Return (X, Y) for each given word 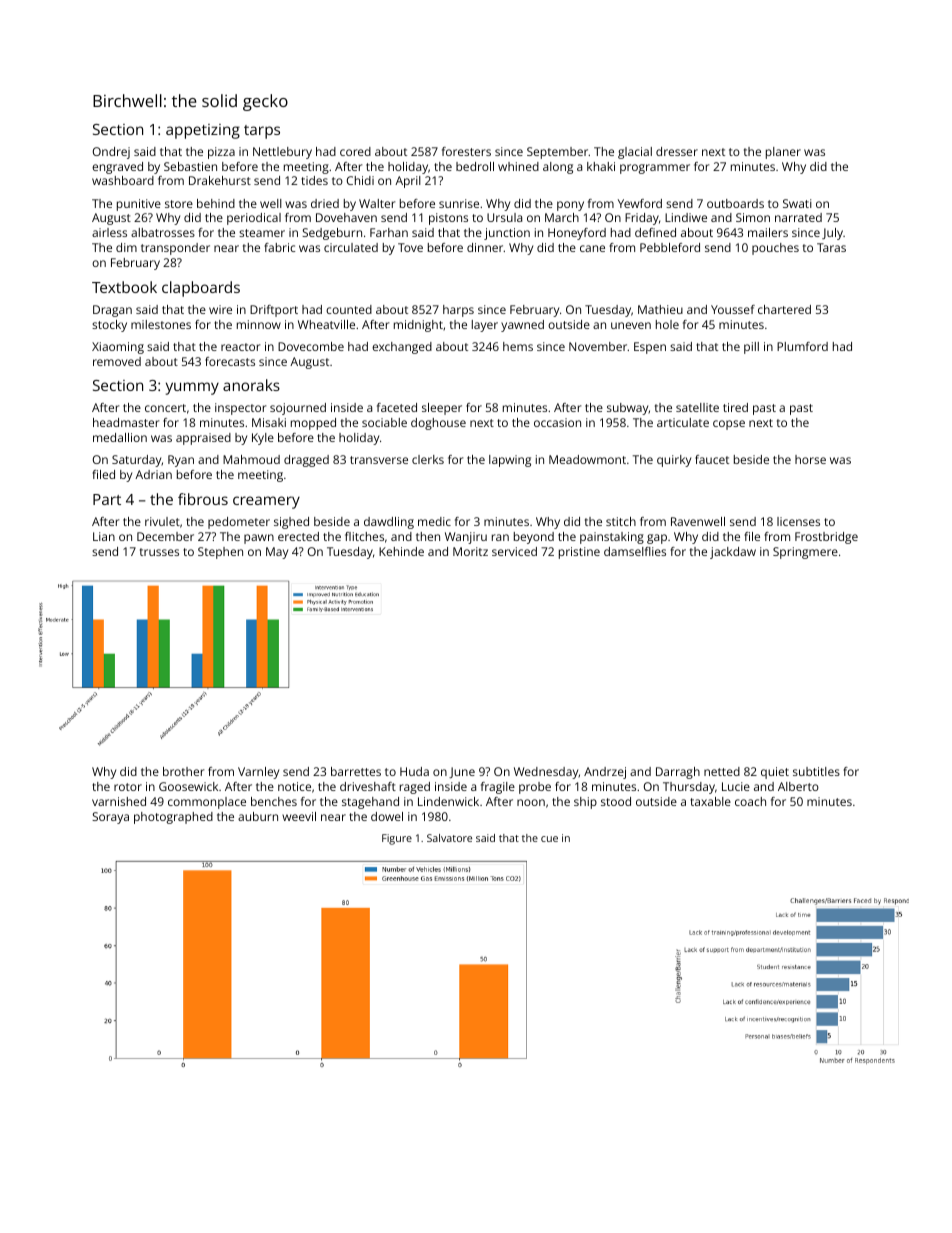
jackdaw (733, 553)
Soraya (110, 818)
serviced (514, 551)
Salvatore (449, 838)
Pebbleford (670, 247)
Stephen (220, 553)
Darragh (678, 773)
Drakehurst (220, 180)
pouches (775, 249)
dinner (485, 247)
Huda (414, 771)
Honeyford (577, 234)
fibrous (203, 499)
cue (549, 839)
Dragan (112, 311)
